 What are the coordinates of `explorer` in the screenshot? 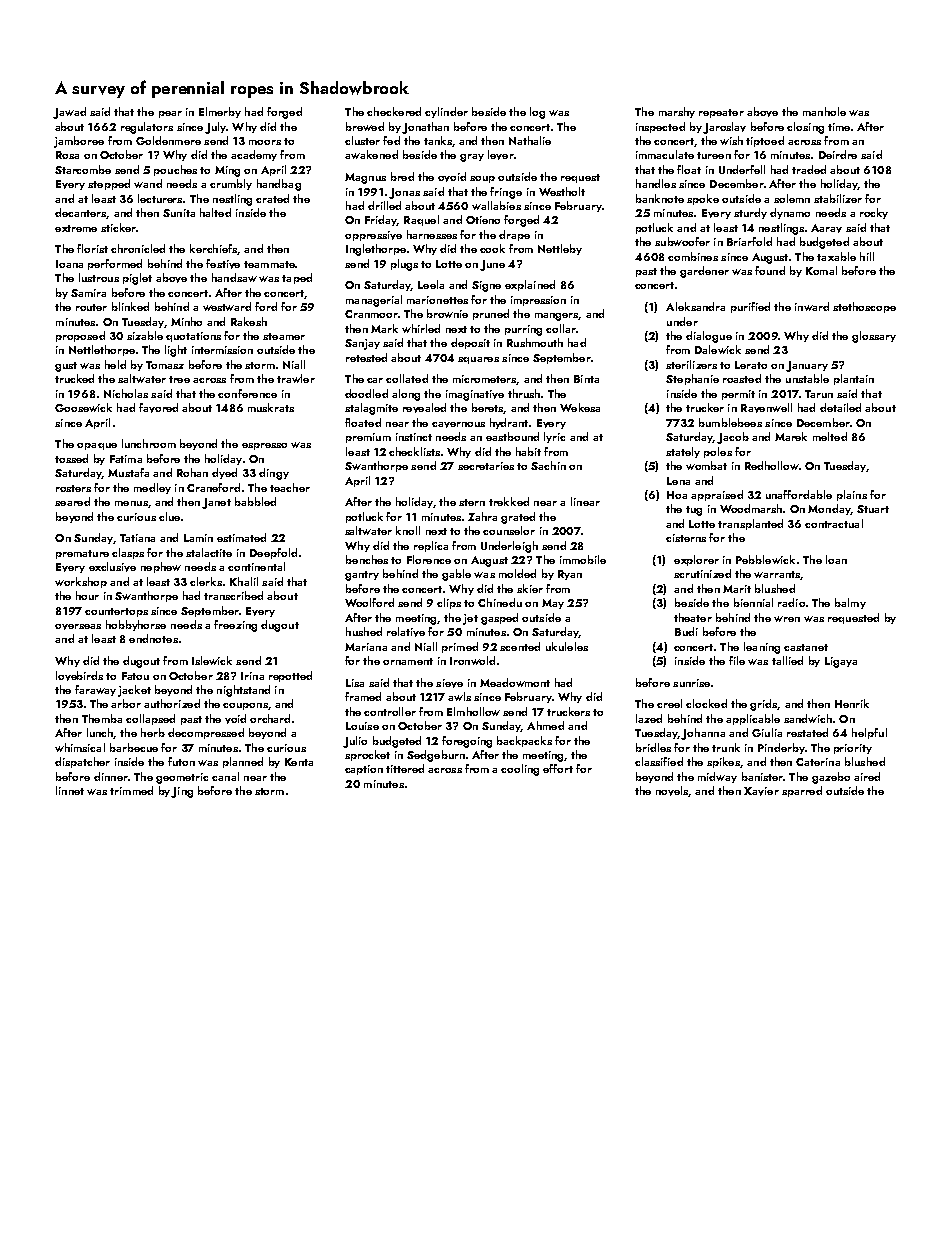 It's located at (696, 560).
